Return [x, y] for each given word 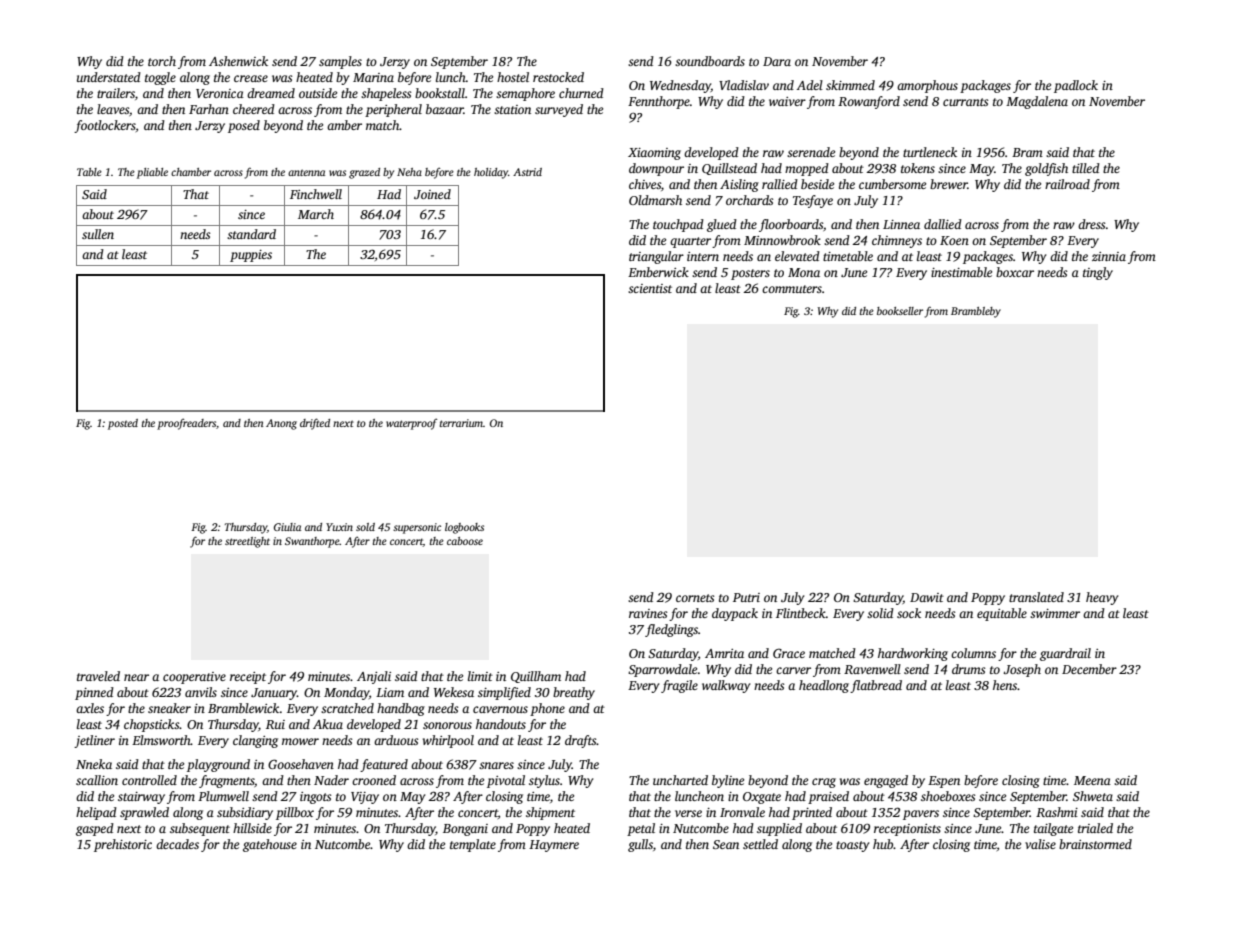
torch [162, 61]
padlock [1076, 86]
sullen [98, 234]
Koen [954, 240]
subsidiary [245, 813]
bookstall [440, 93]
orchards [749, 200]
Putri [746, 597]
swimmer [1055, 613]
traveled [98, 676]
